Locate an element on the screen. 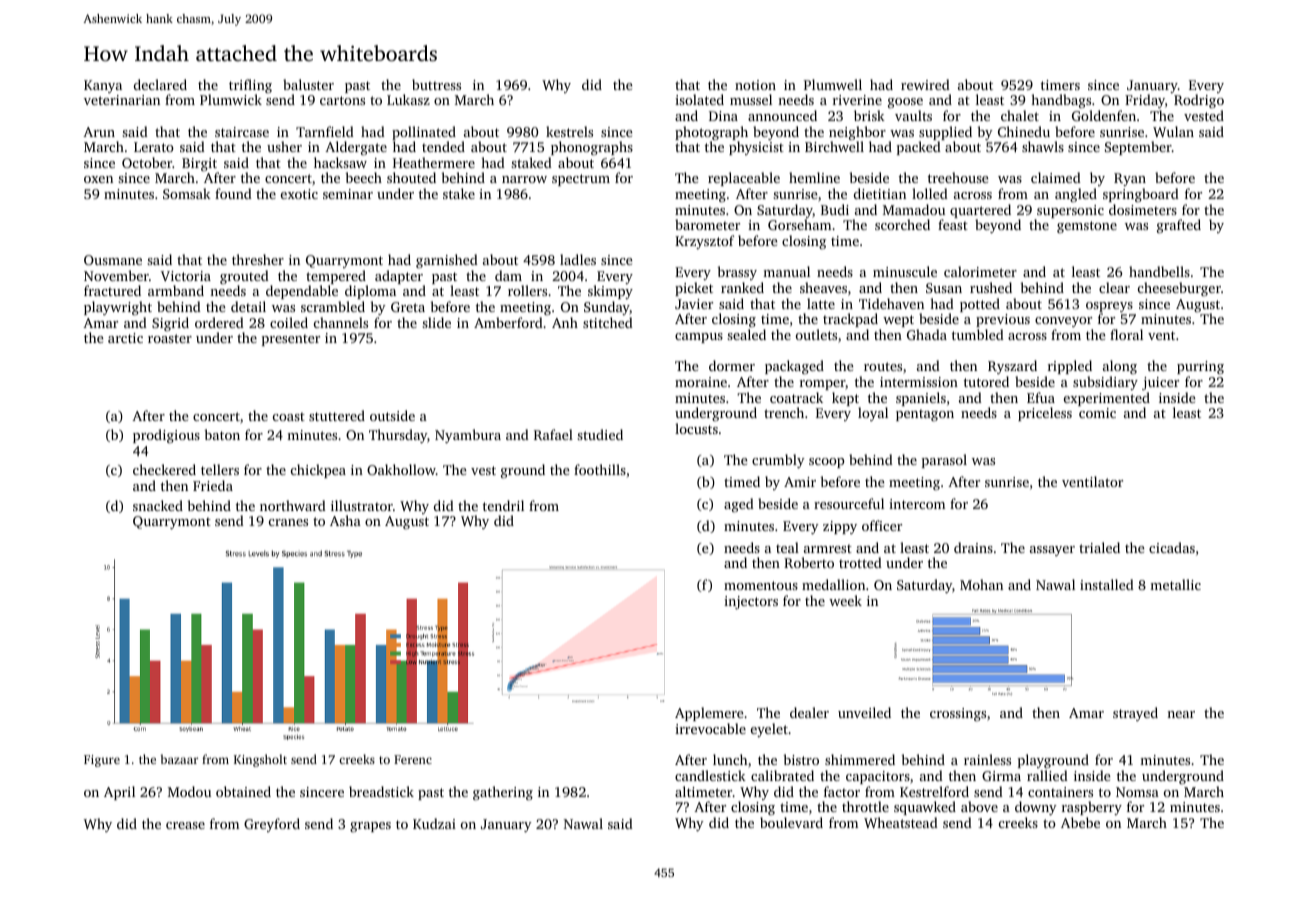 The height and width of the screenshot is (924, 1308). bazaar is located at coordinates (179, 759).
